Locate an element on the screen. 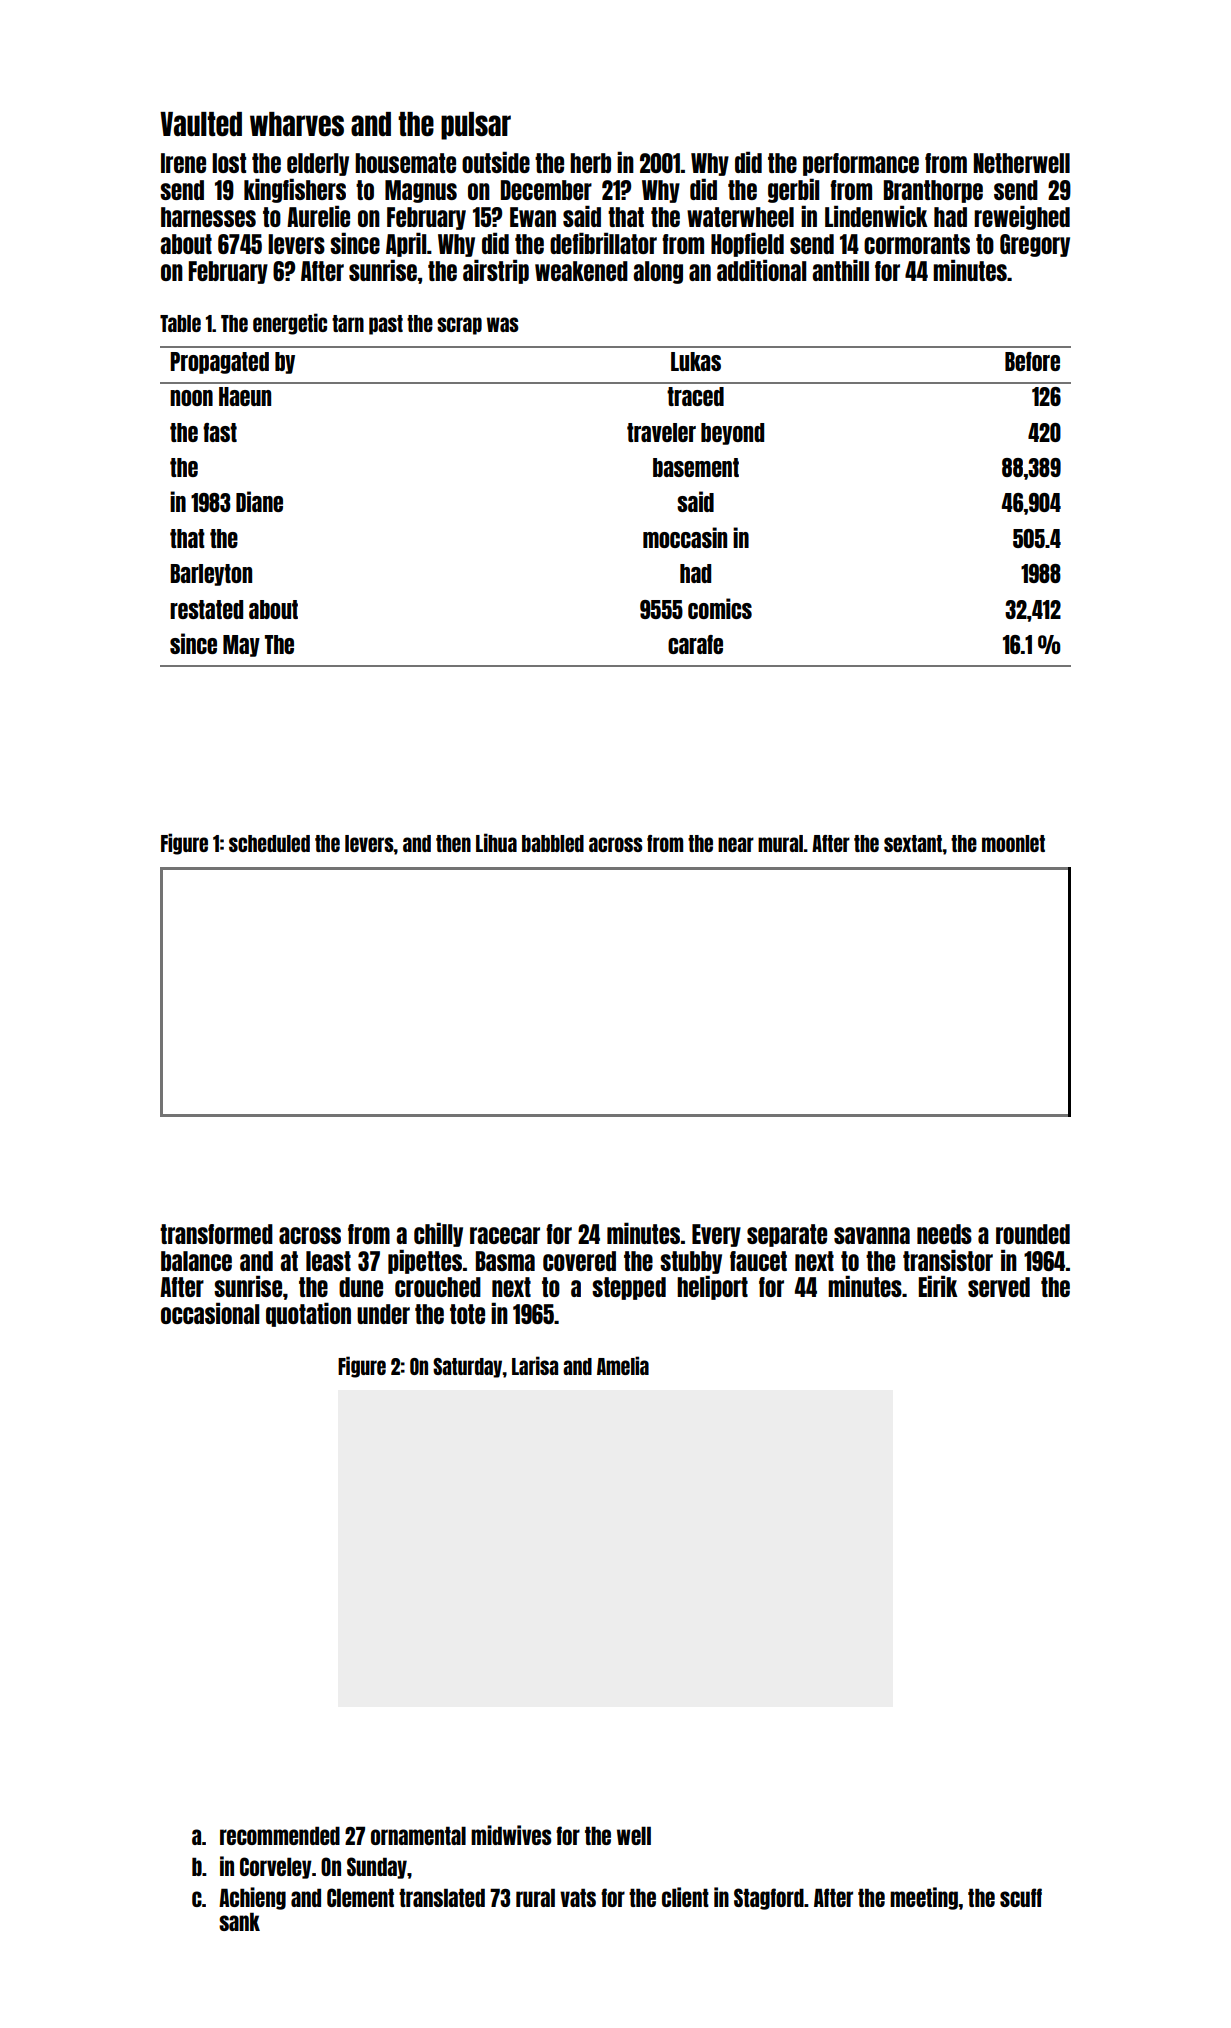  herb is located at coordinates (590, 163).
